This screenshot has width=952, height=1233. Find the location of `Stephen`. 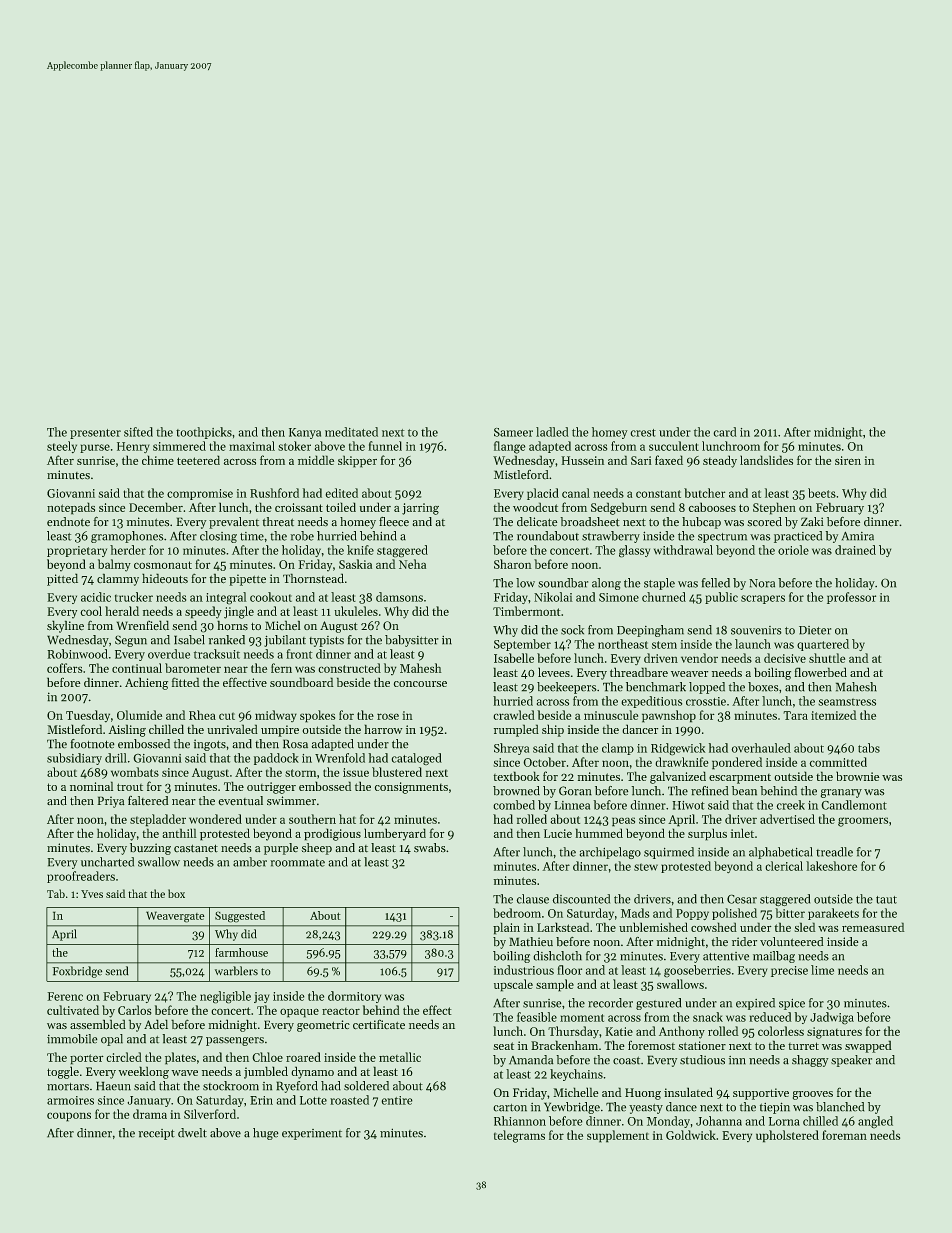

Stephen is located at coordinates (774, 508).
